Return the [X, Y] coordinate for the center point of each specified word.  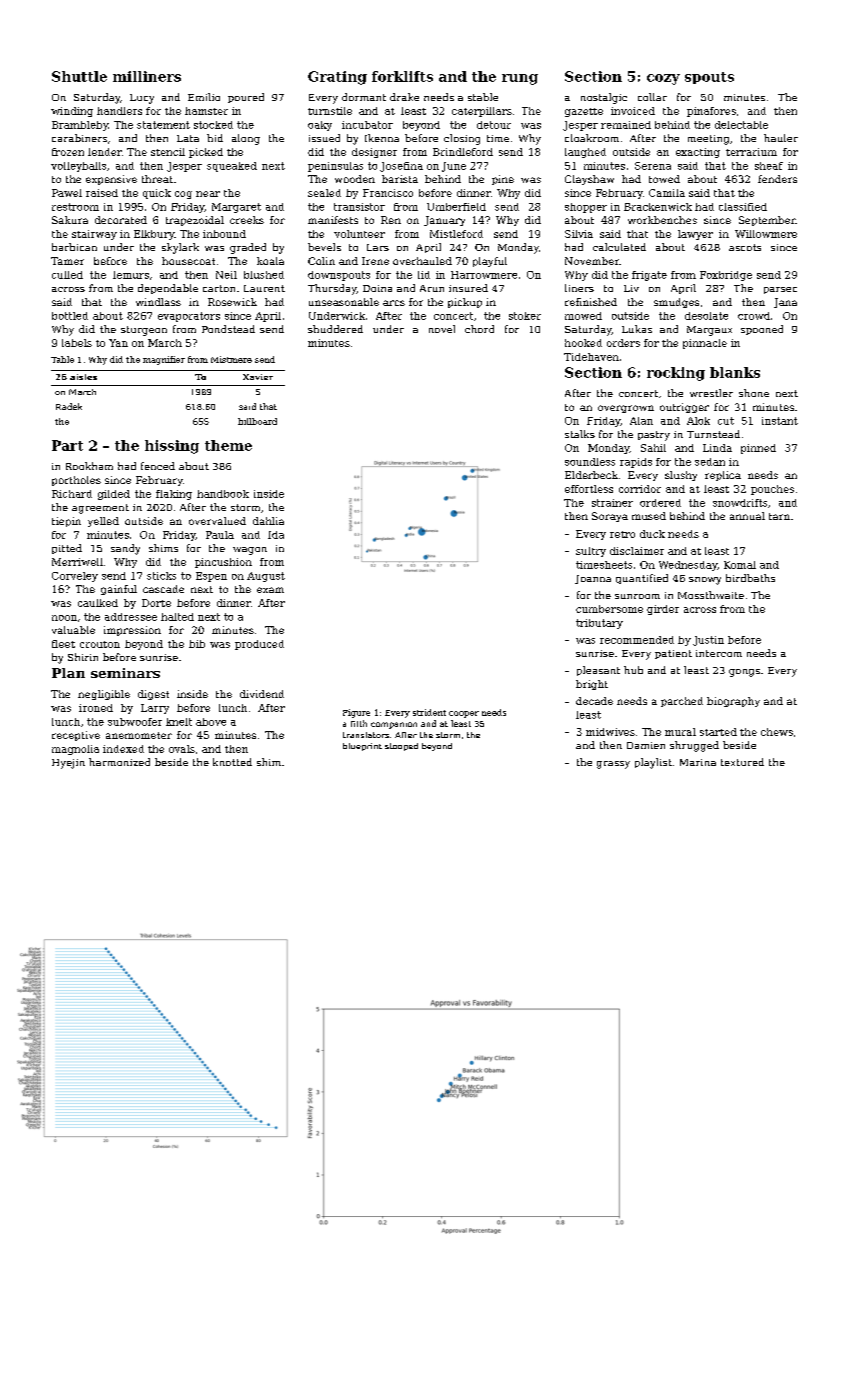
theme [228, 445]
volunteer [359, 234]
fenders [777, 179]
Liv [631, 288]
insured [468, 288]
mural [680, 732]
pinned [758, 449]
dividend [262, 694]
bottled [70, 316]
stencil [168, 152]
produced [259, 645]
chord [479, 329]
